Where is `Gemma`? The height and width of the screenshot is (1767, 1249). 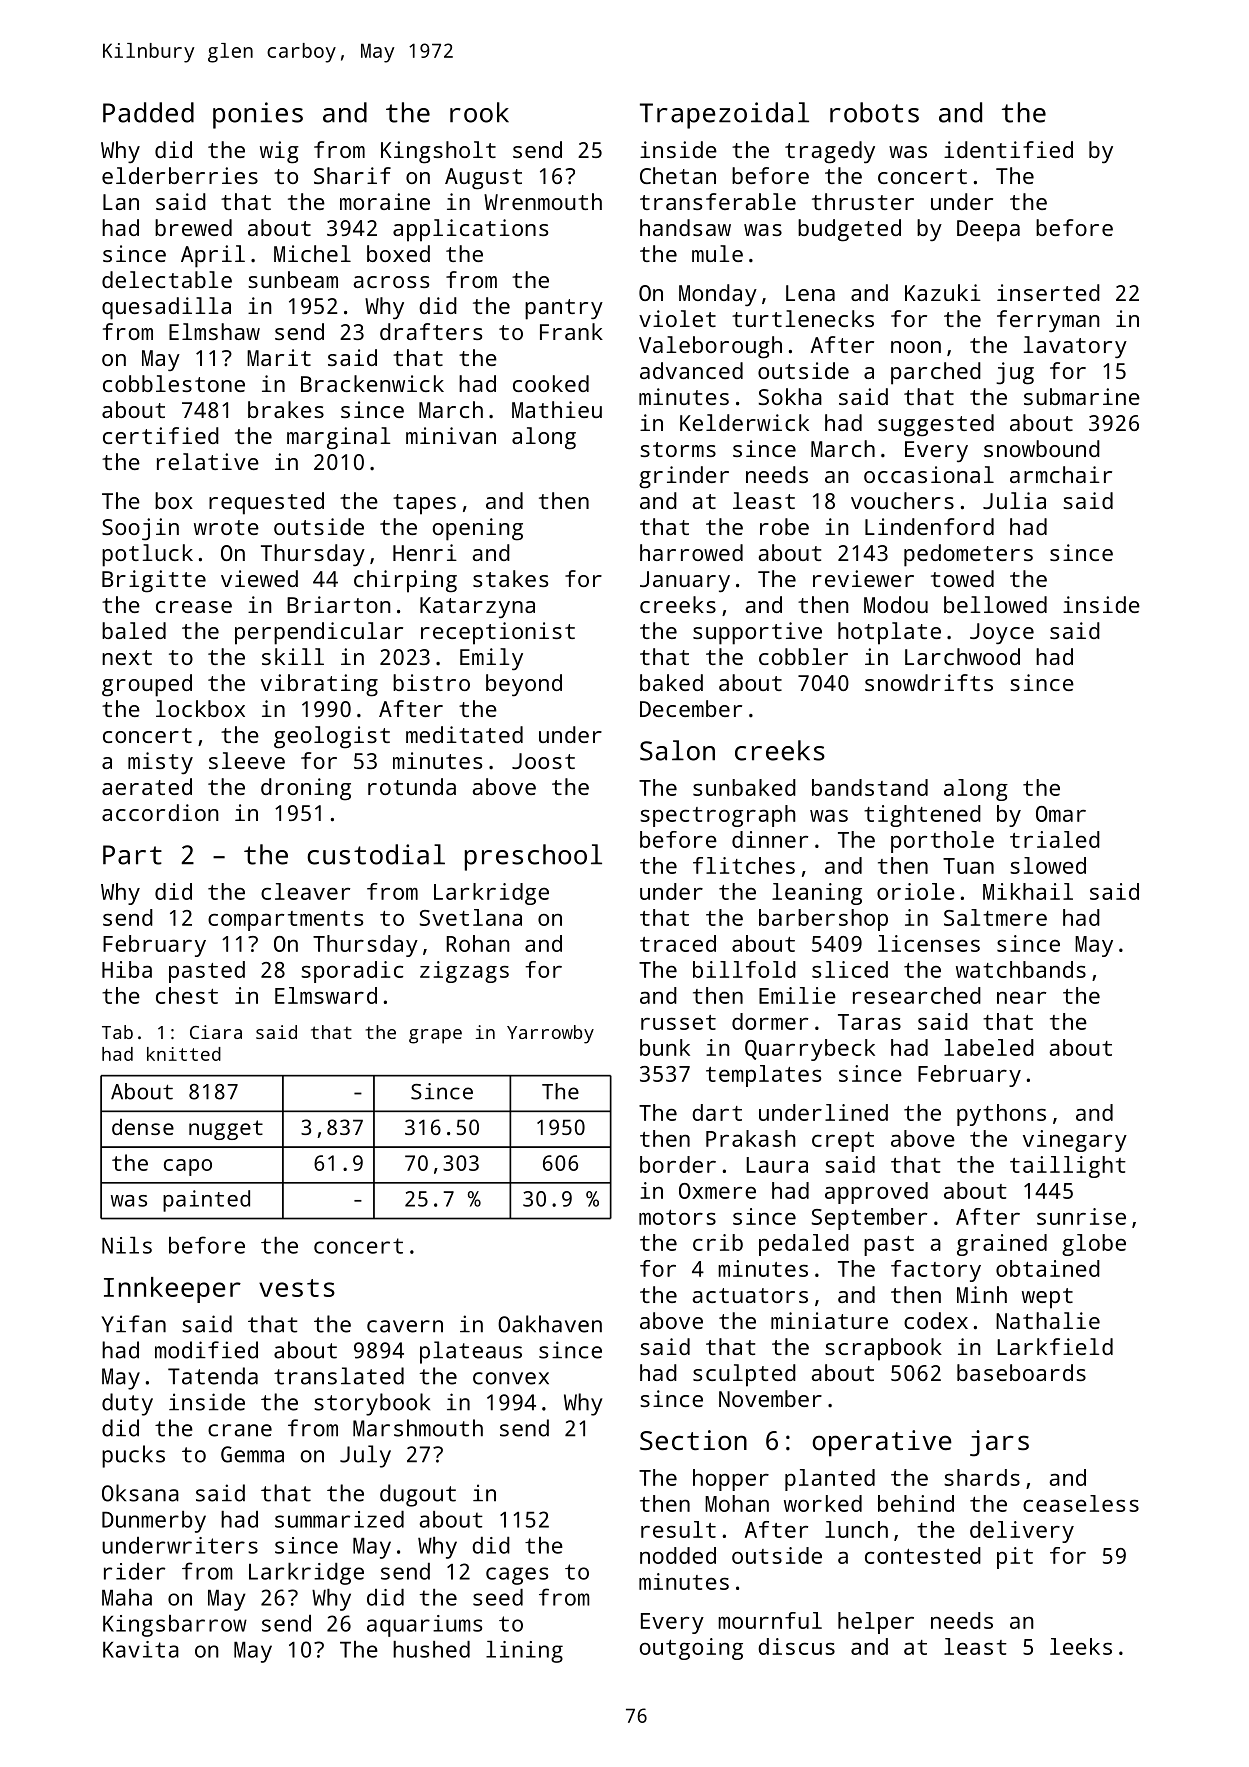
Gemma is located at coordinates (252, 1454).
